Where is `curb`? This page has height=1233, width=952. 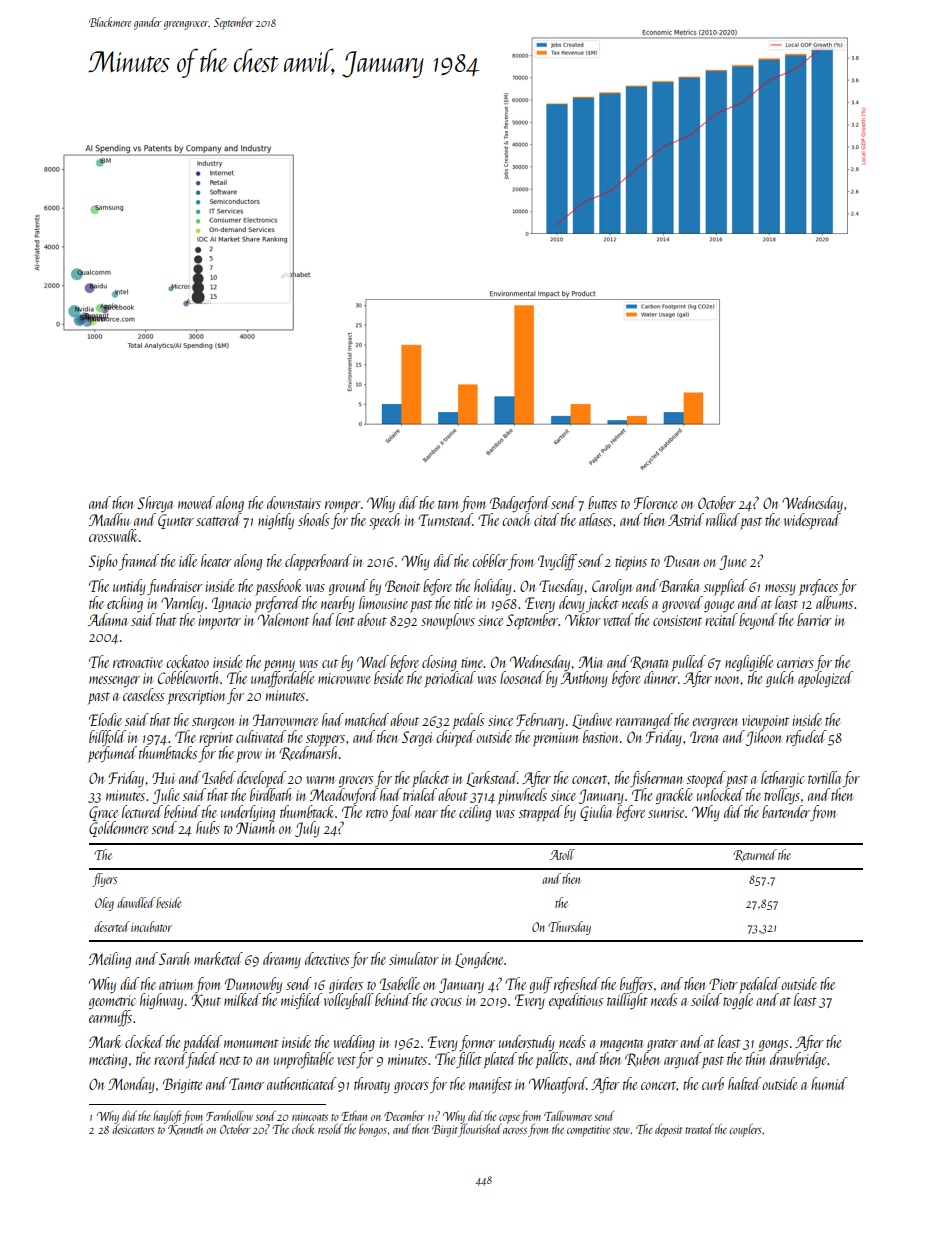
curb is located at coordinates (713, 1083).
